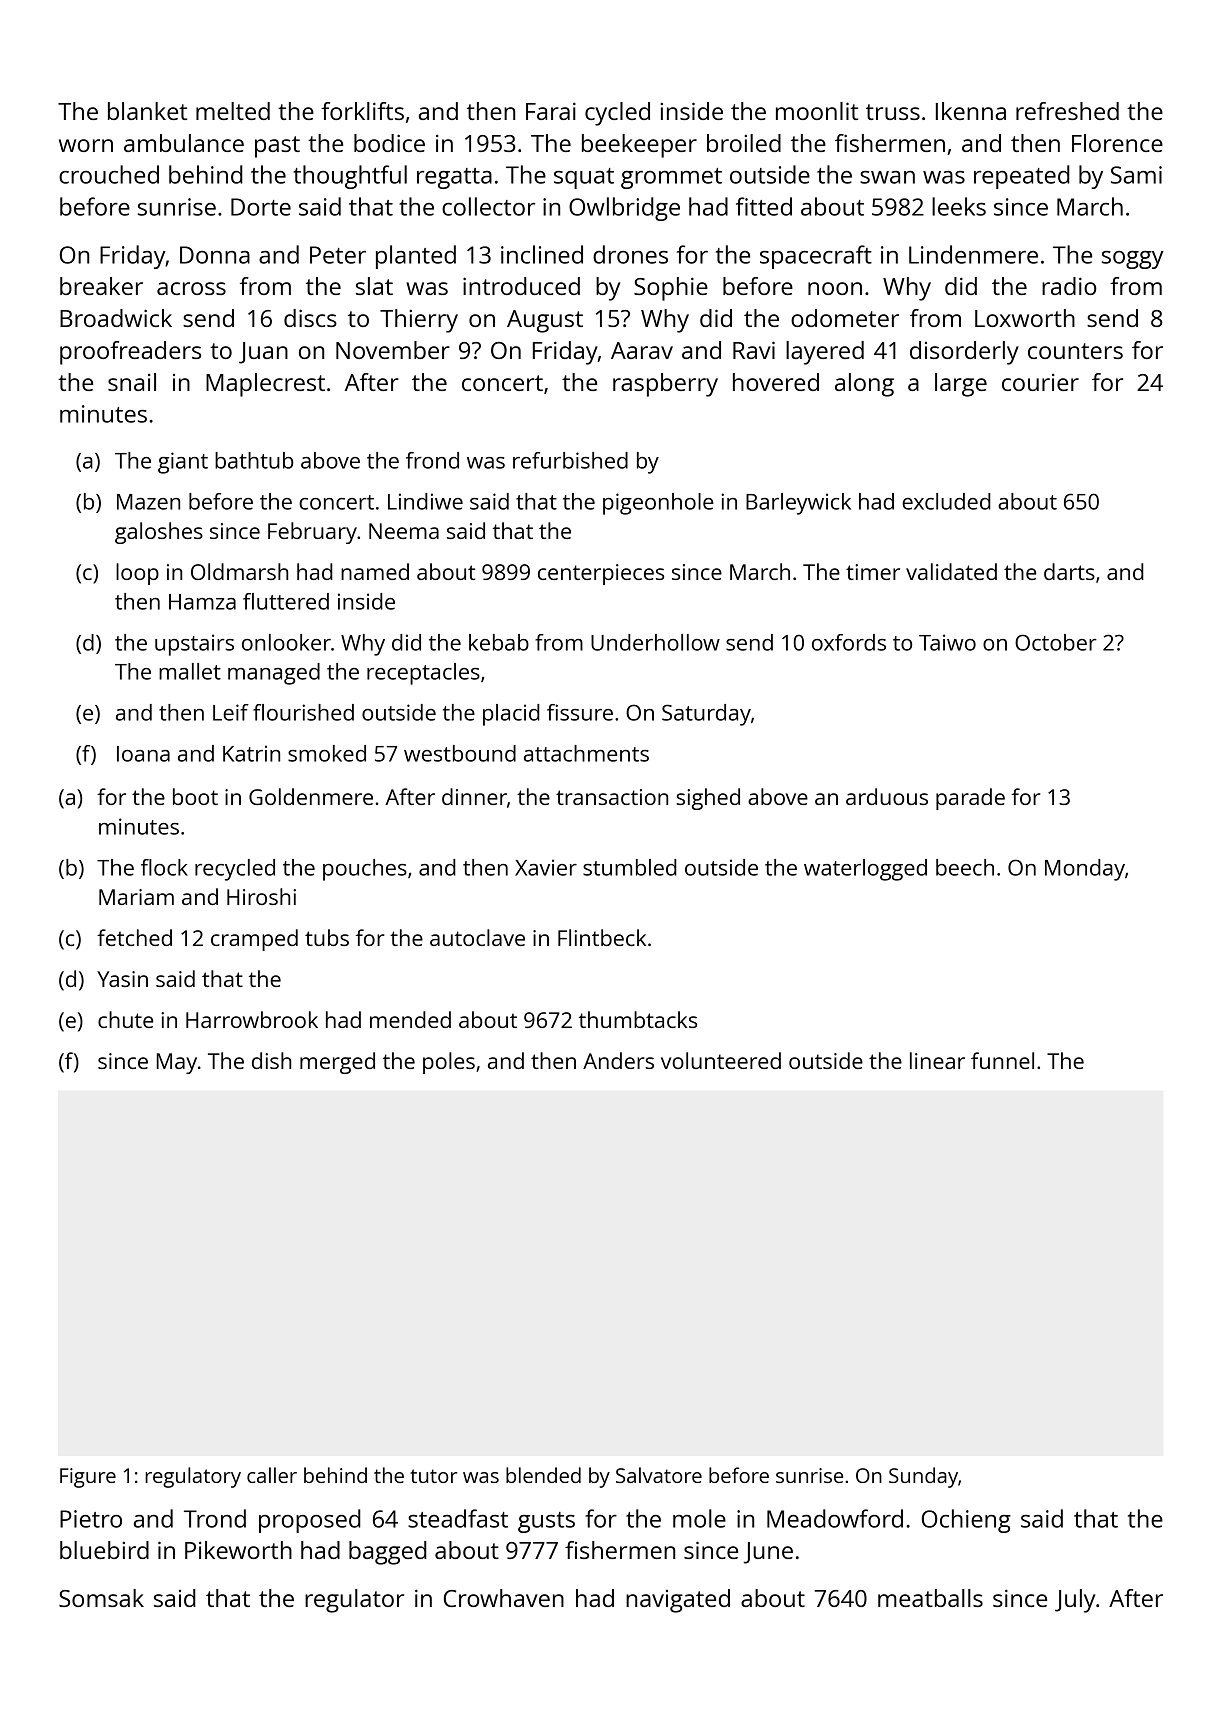  Describe the element at coordinates (449, 1063) in the screenshot. I see `poles` at that location.
